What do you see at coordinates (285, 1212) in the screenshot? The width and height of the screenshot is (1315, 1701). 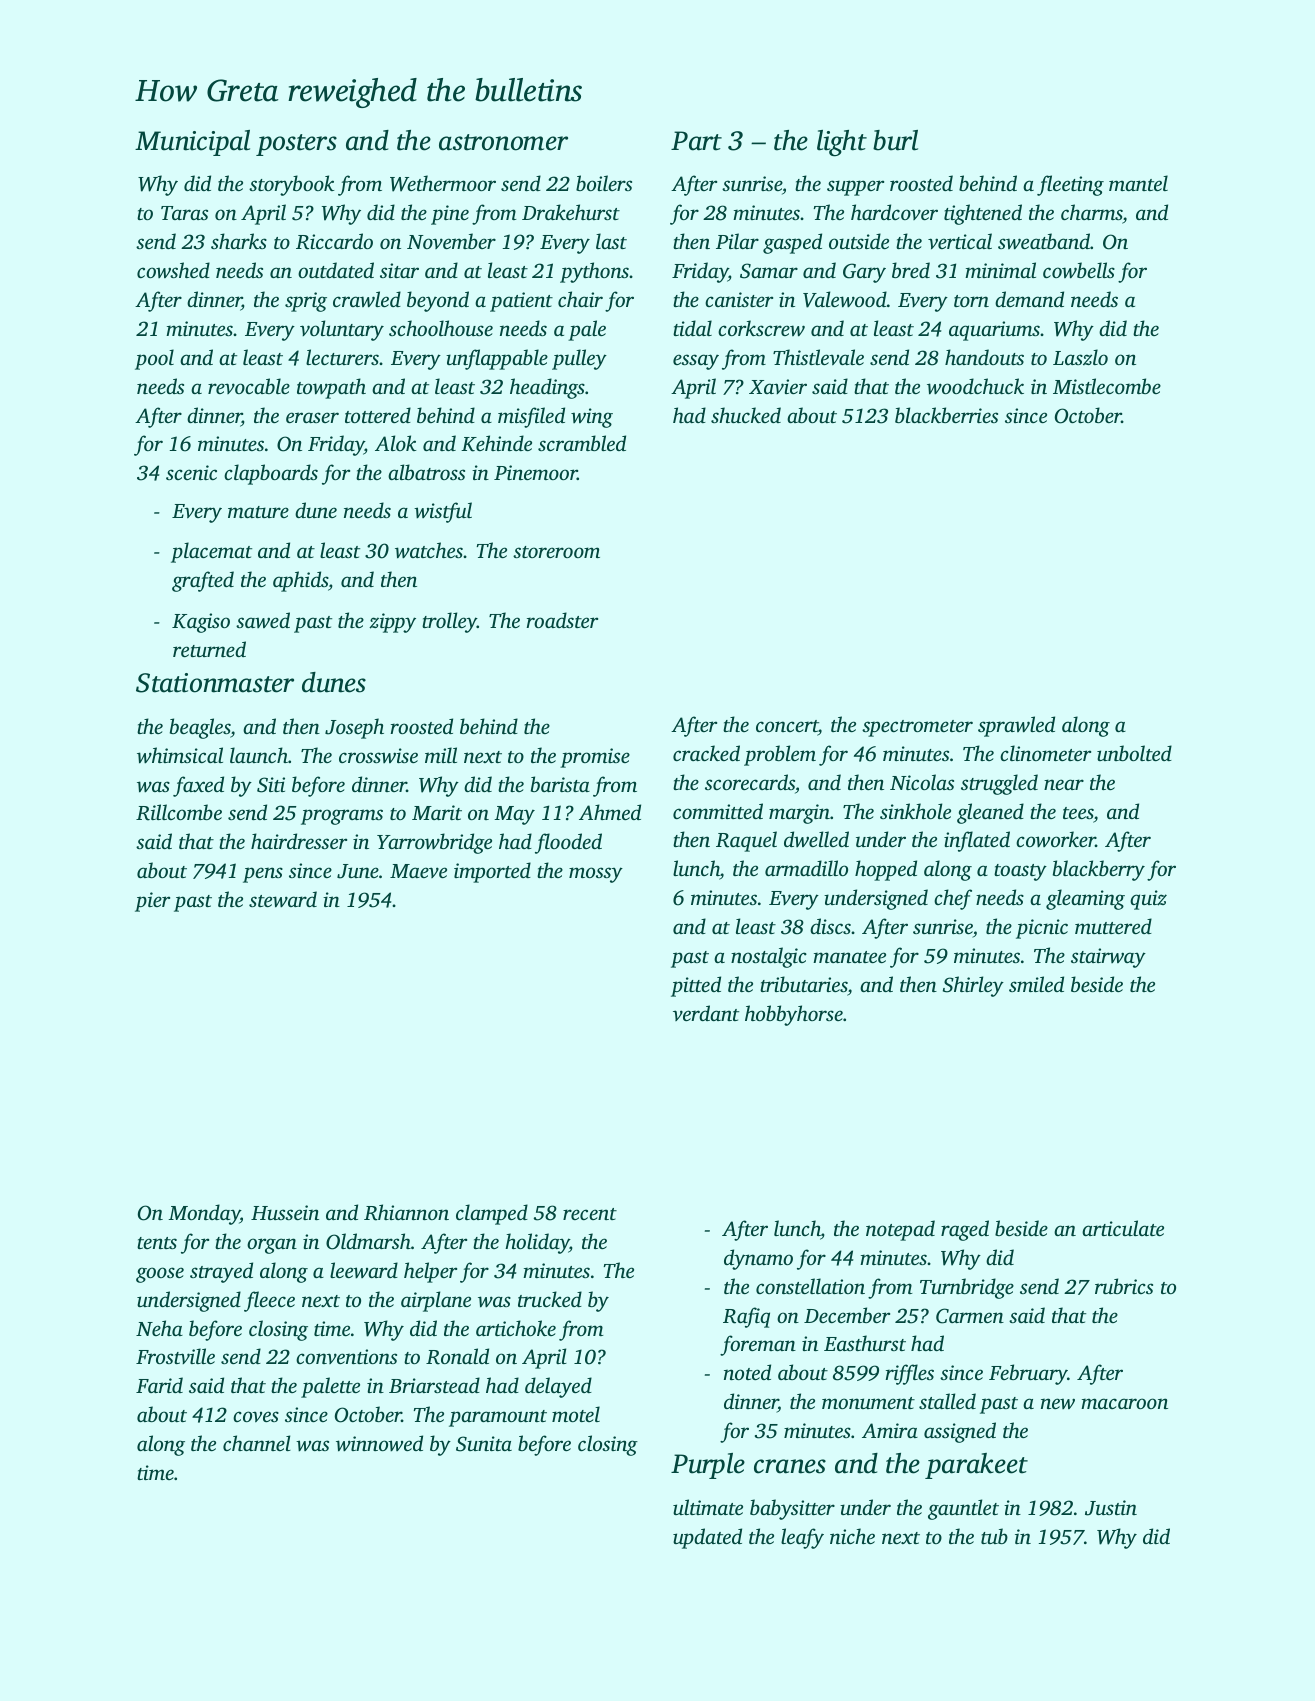 I see `Hussein` at bounding box center [285, 1212].
